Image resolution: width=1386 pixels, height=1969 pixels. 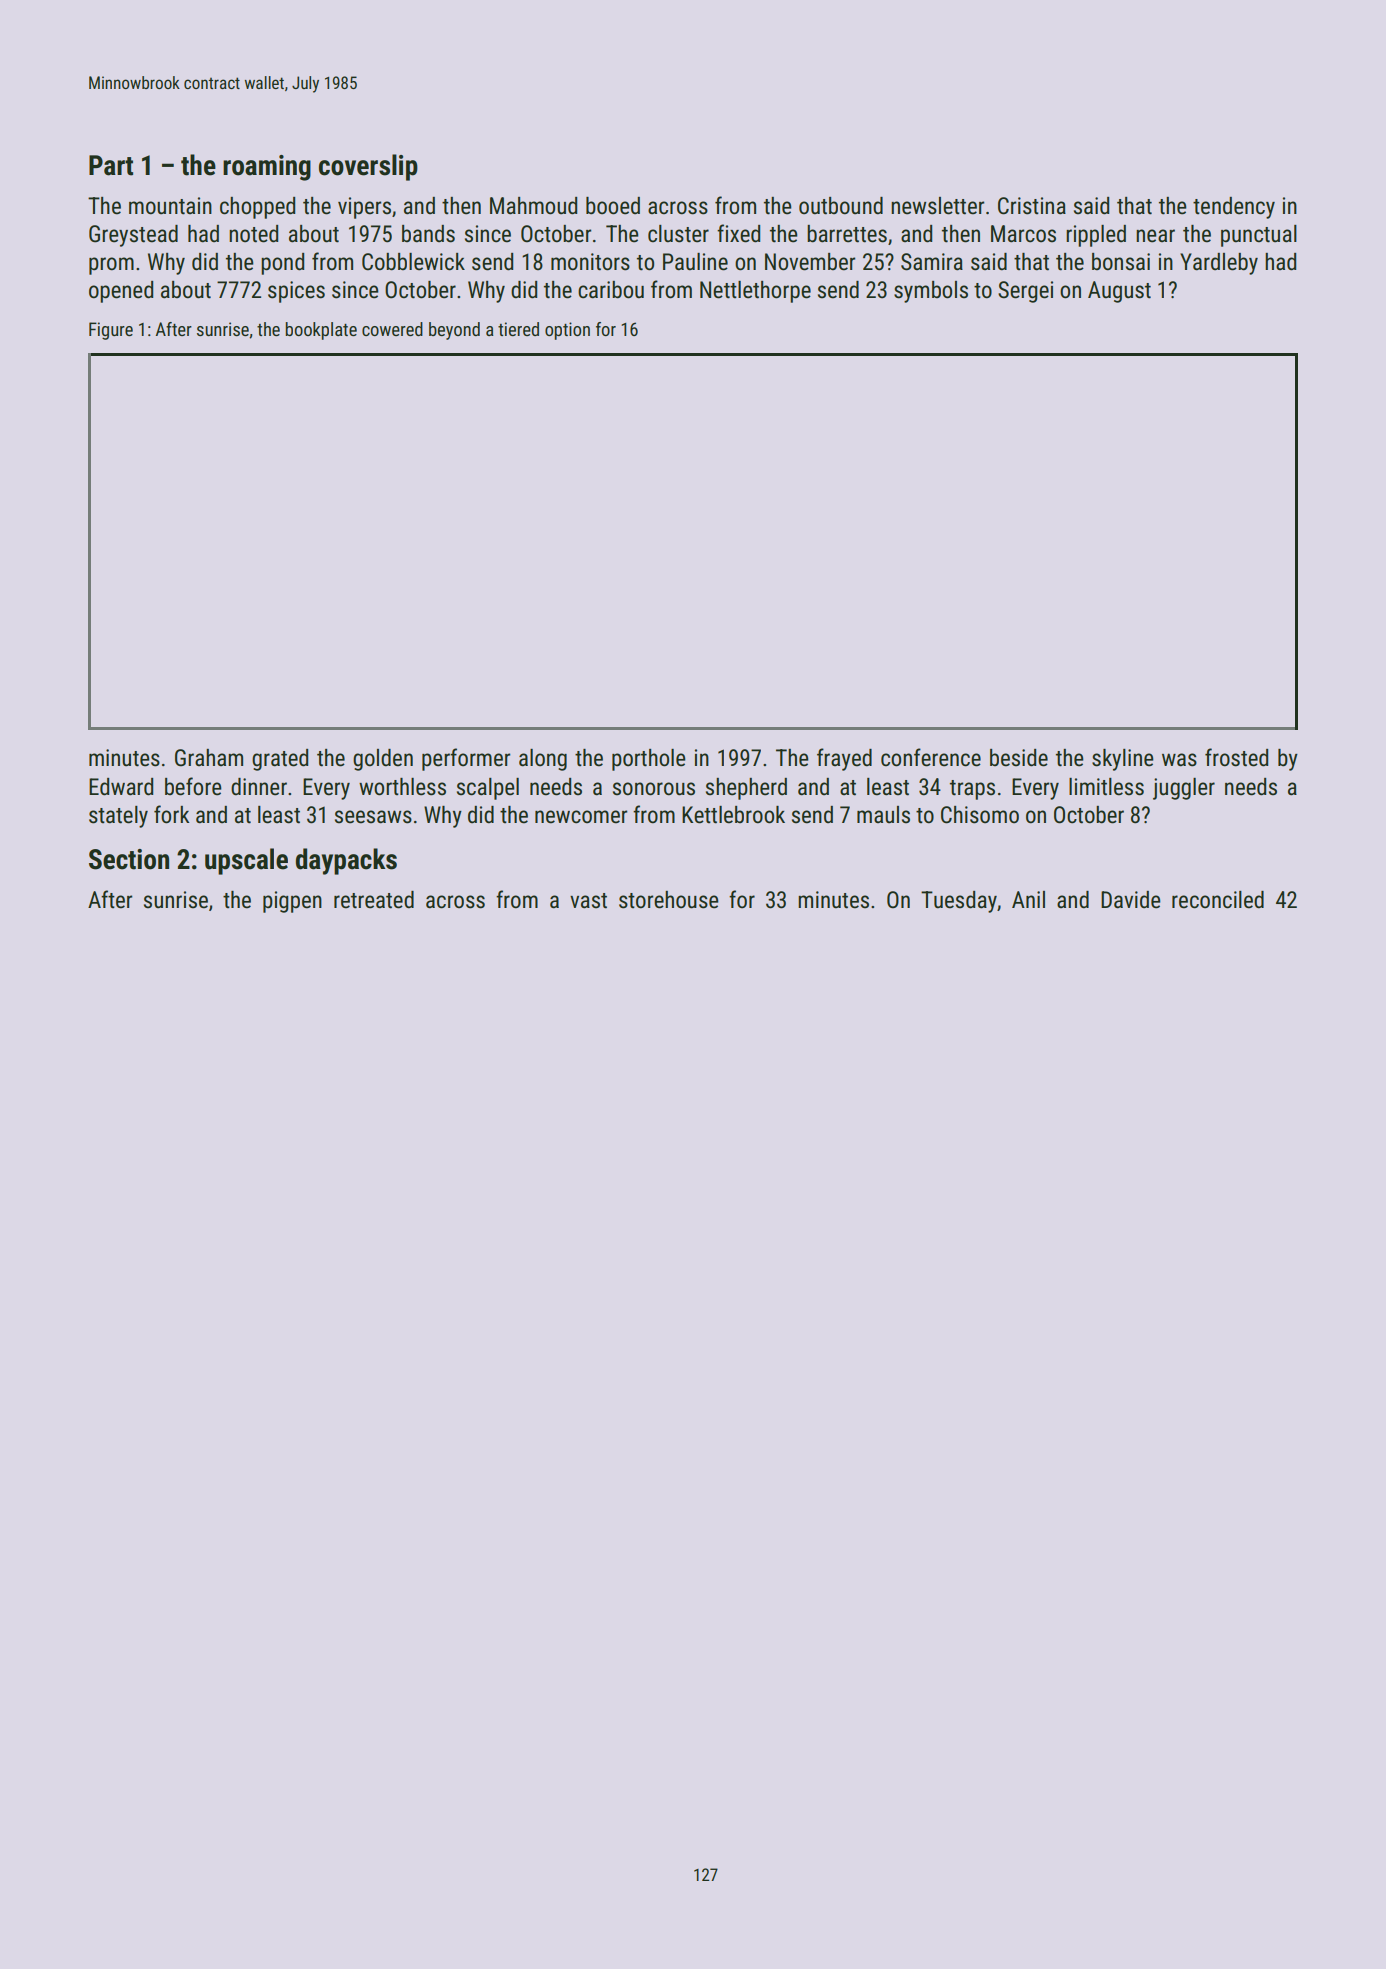 I want to click on Sergei, so click(x=1025, y=292).
